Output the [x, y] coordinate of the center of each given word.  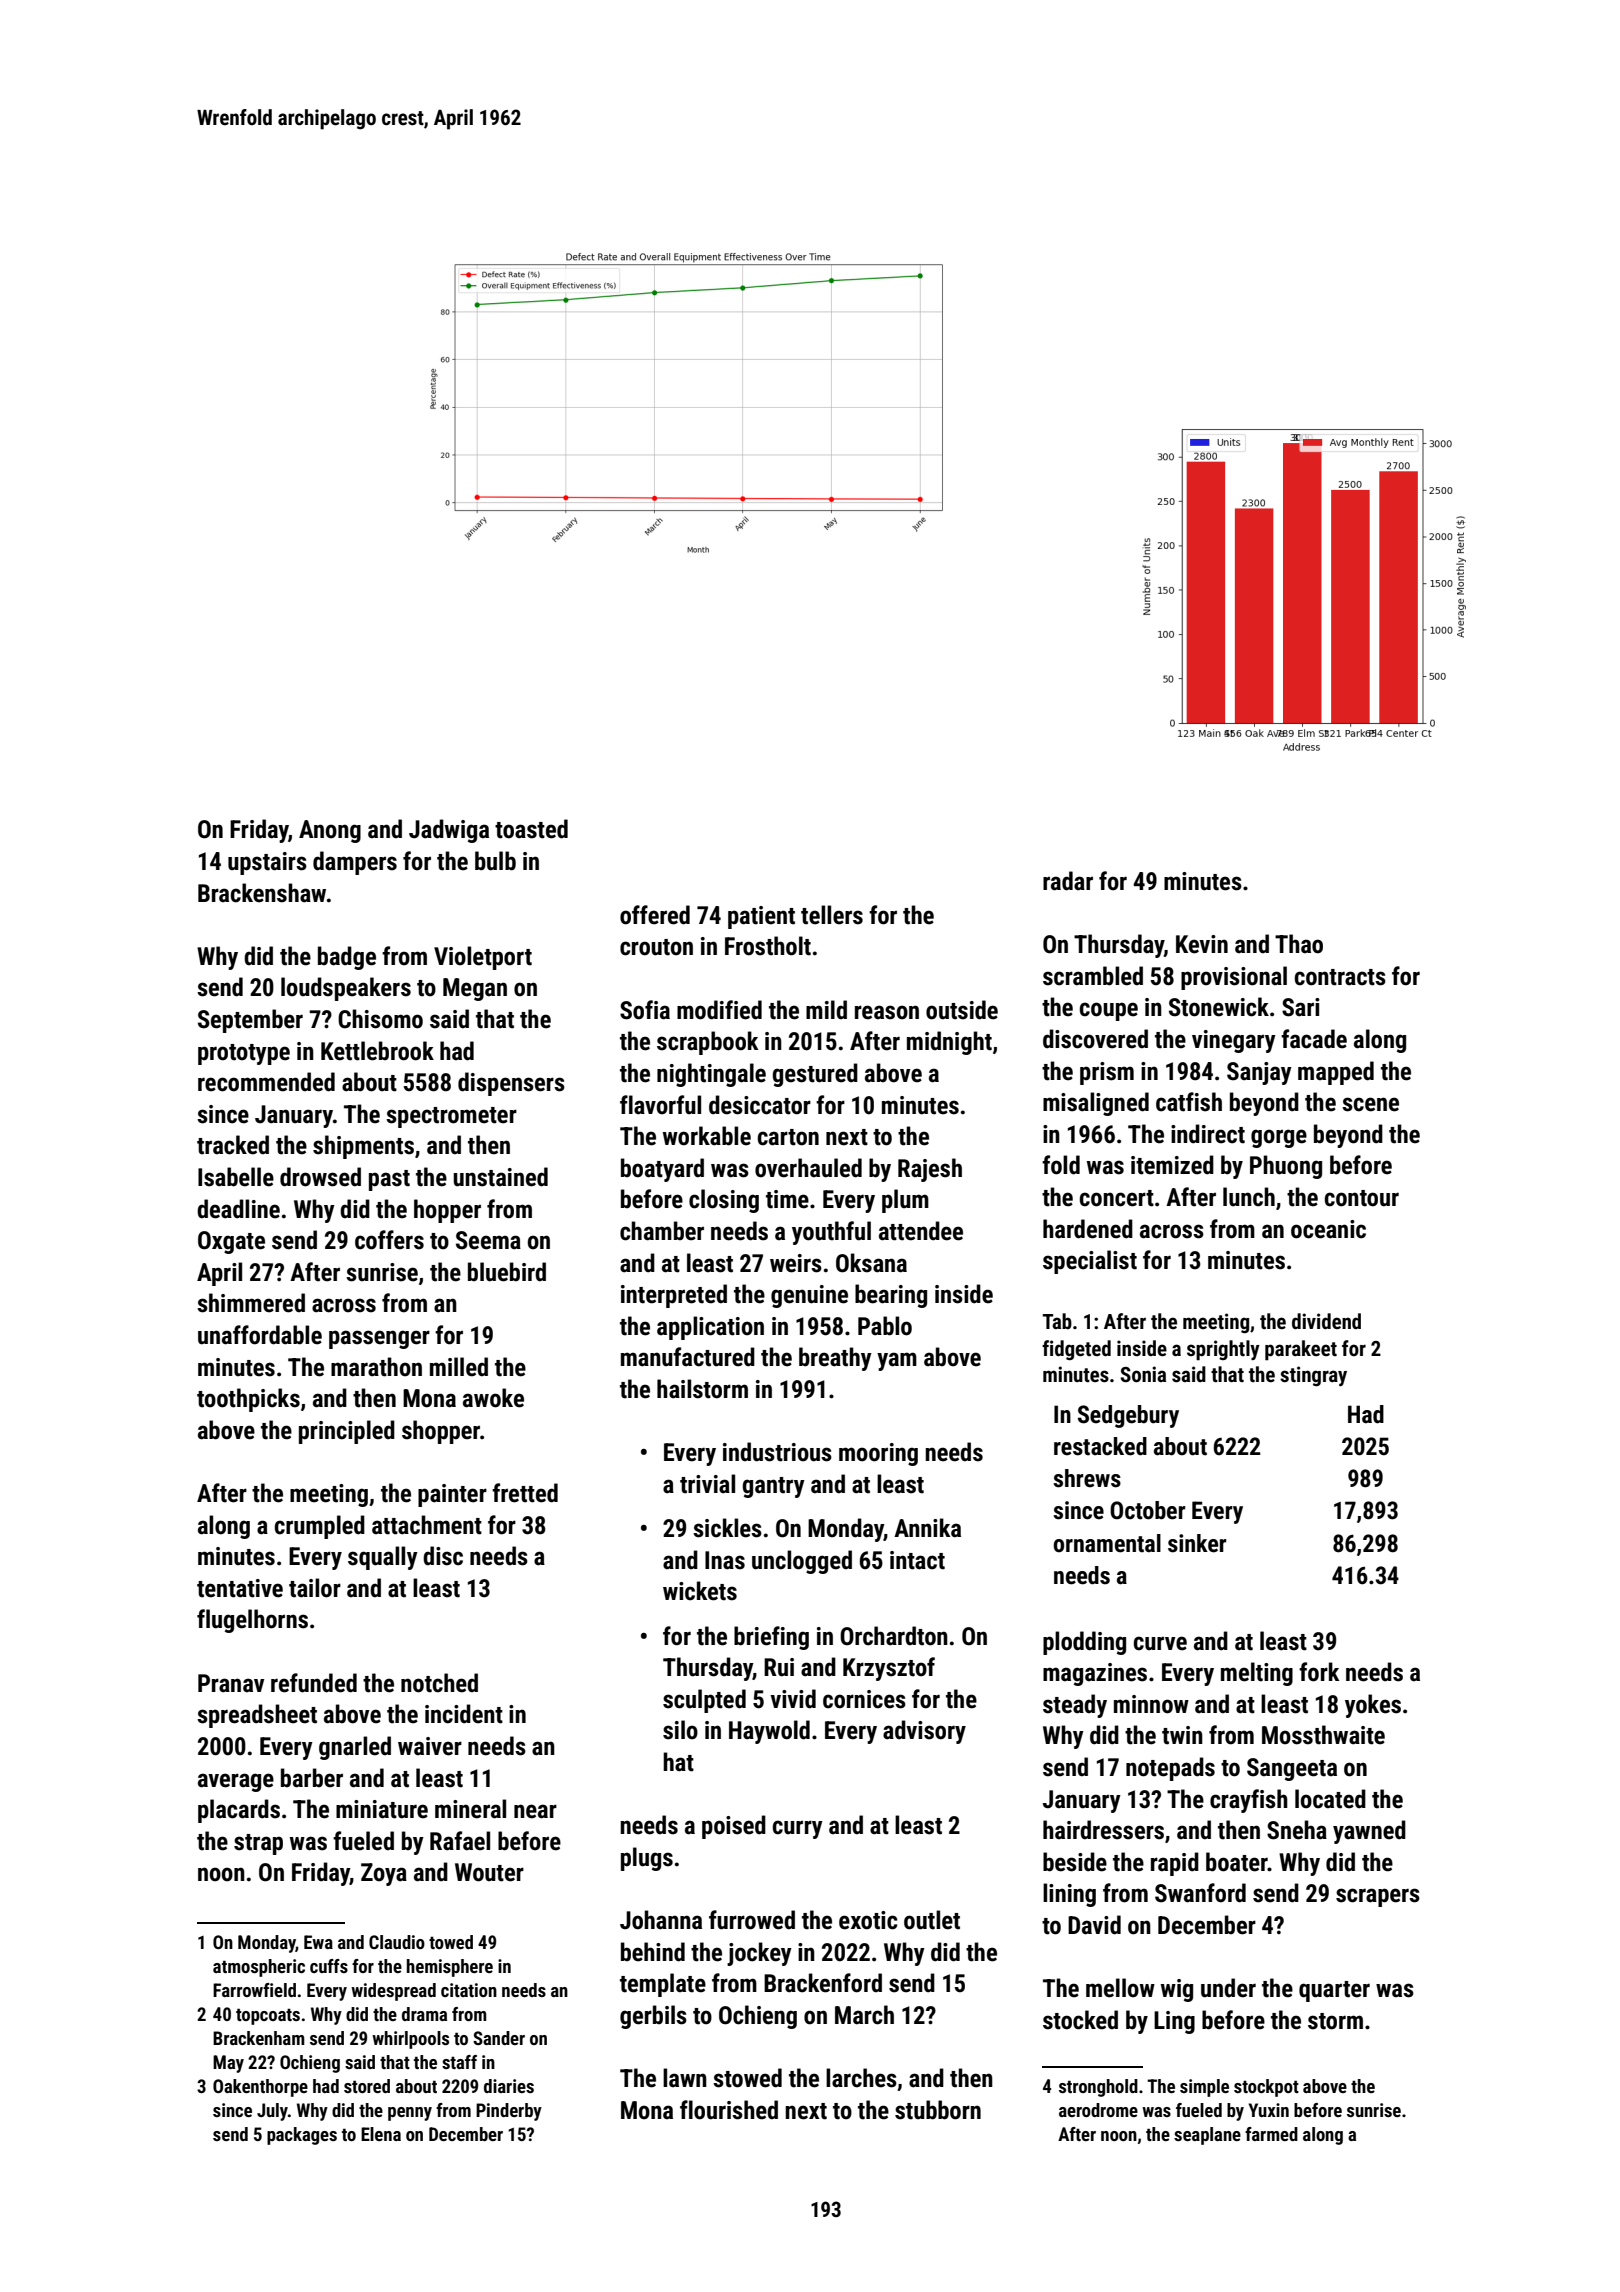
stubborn [938, 2110]
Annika [927, 1527]
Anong [330, 831]
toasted [531, 829]
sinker [1197, 1543]
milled [459, 1367]
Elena [381, 2134]
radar [1068, 881]
